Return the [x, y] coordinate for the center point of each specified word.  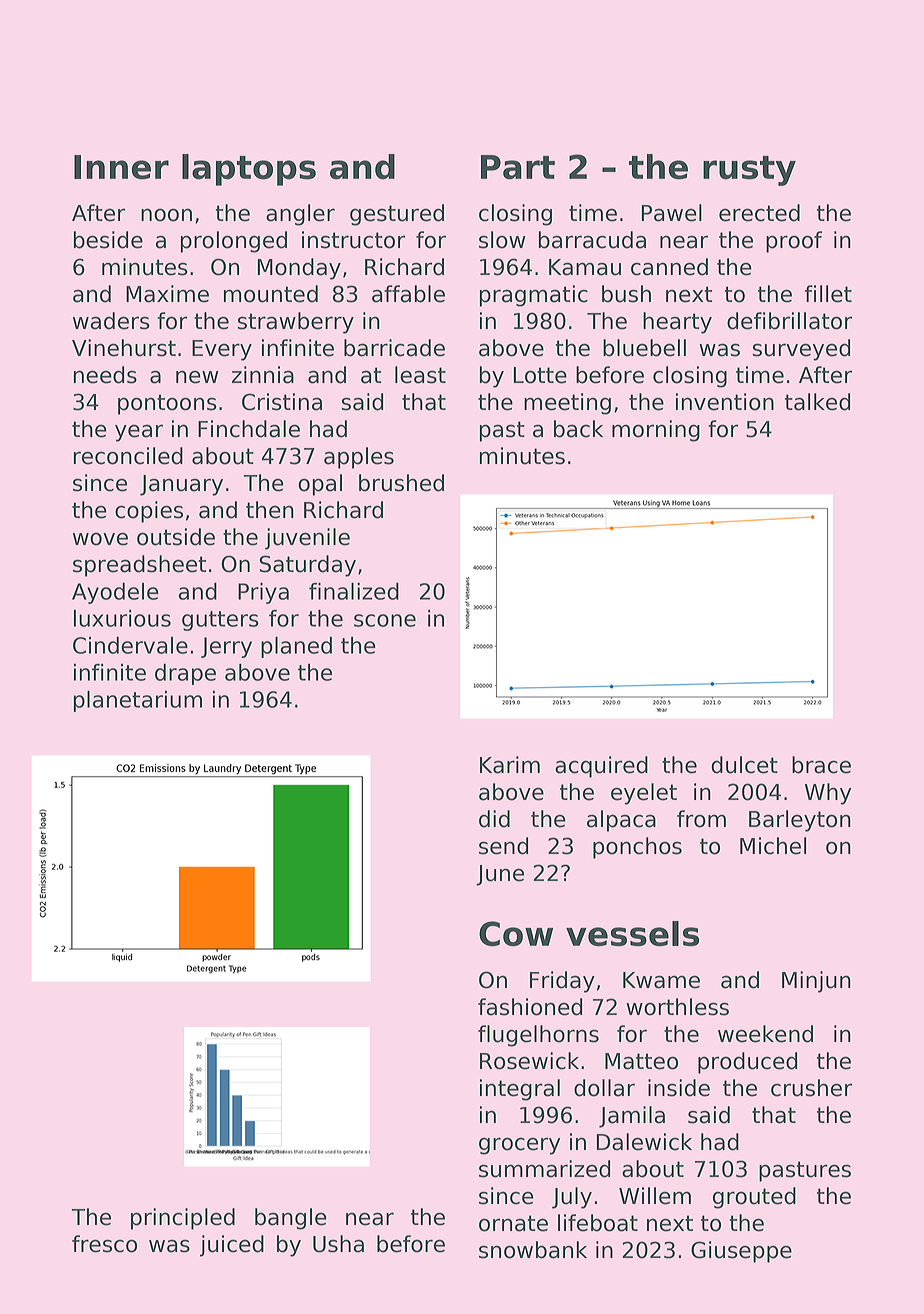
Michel [773, 846]
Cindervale [130, 645]
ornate [513, 1223]
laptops [249, 170]
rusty [749, 171]
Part [518, 167]
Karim [510, 765]
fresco [104, 1244]
